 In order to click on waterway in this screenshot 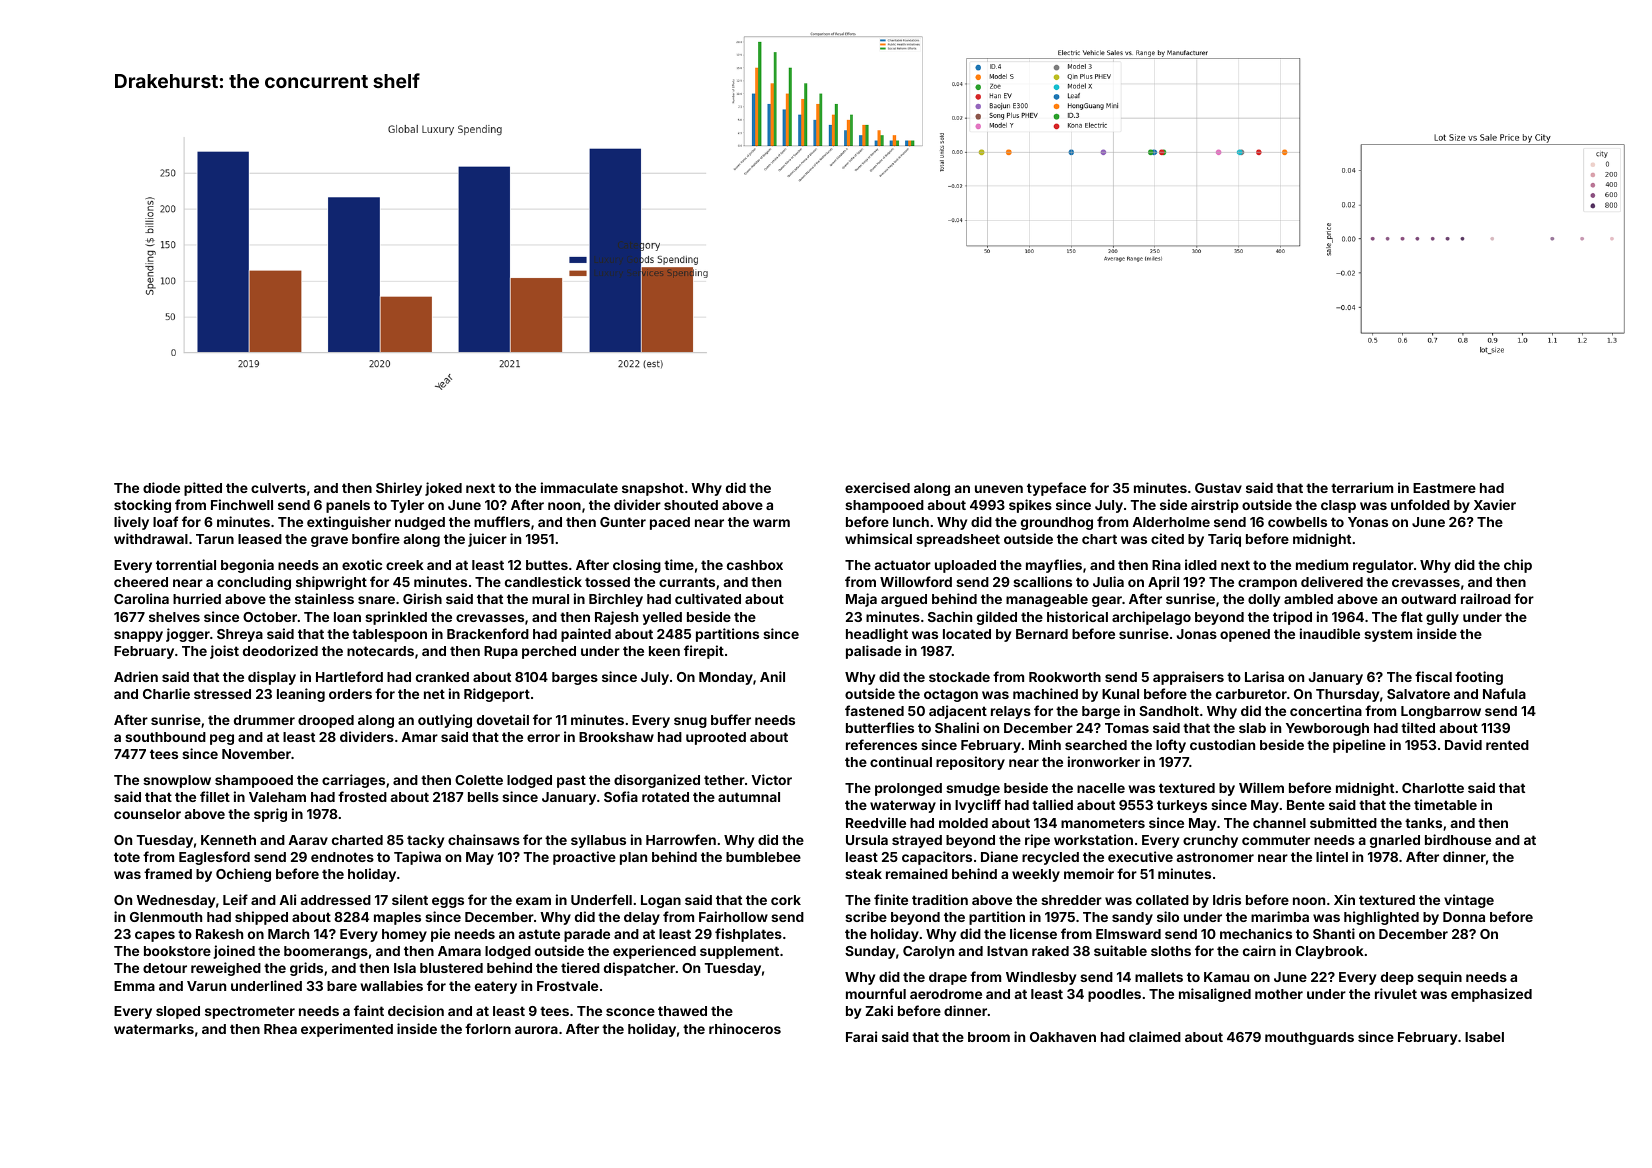, I will do `click(903, 806)`.
